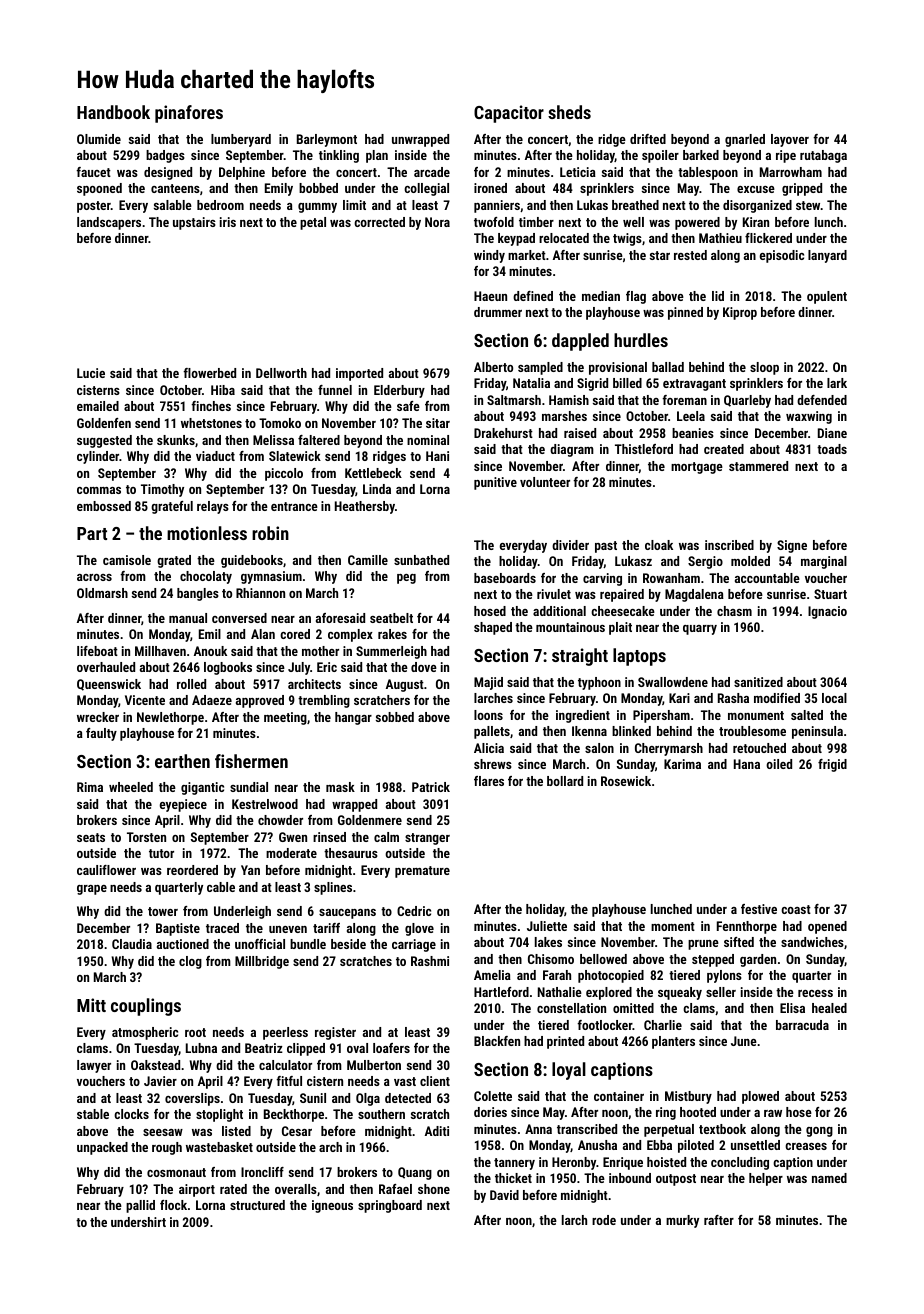  What do you see at coordinates (94, 577) in the screenshot?
I see `across` at bounding box center [94, 577].
